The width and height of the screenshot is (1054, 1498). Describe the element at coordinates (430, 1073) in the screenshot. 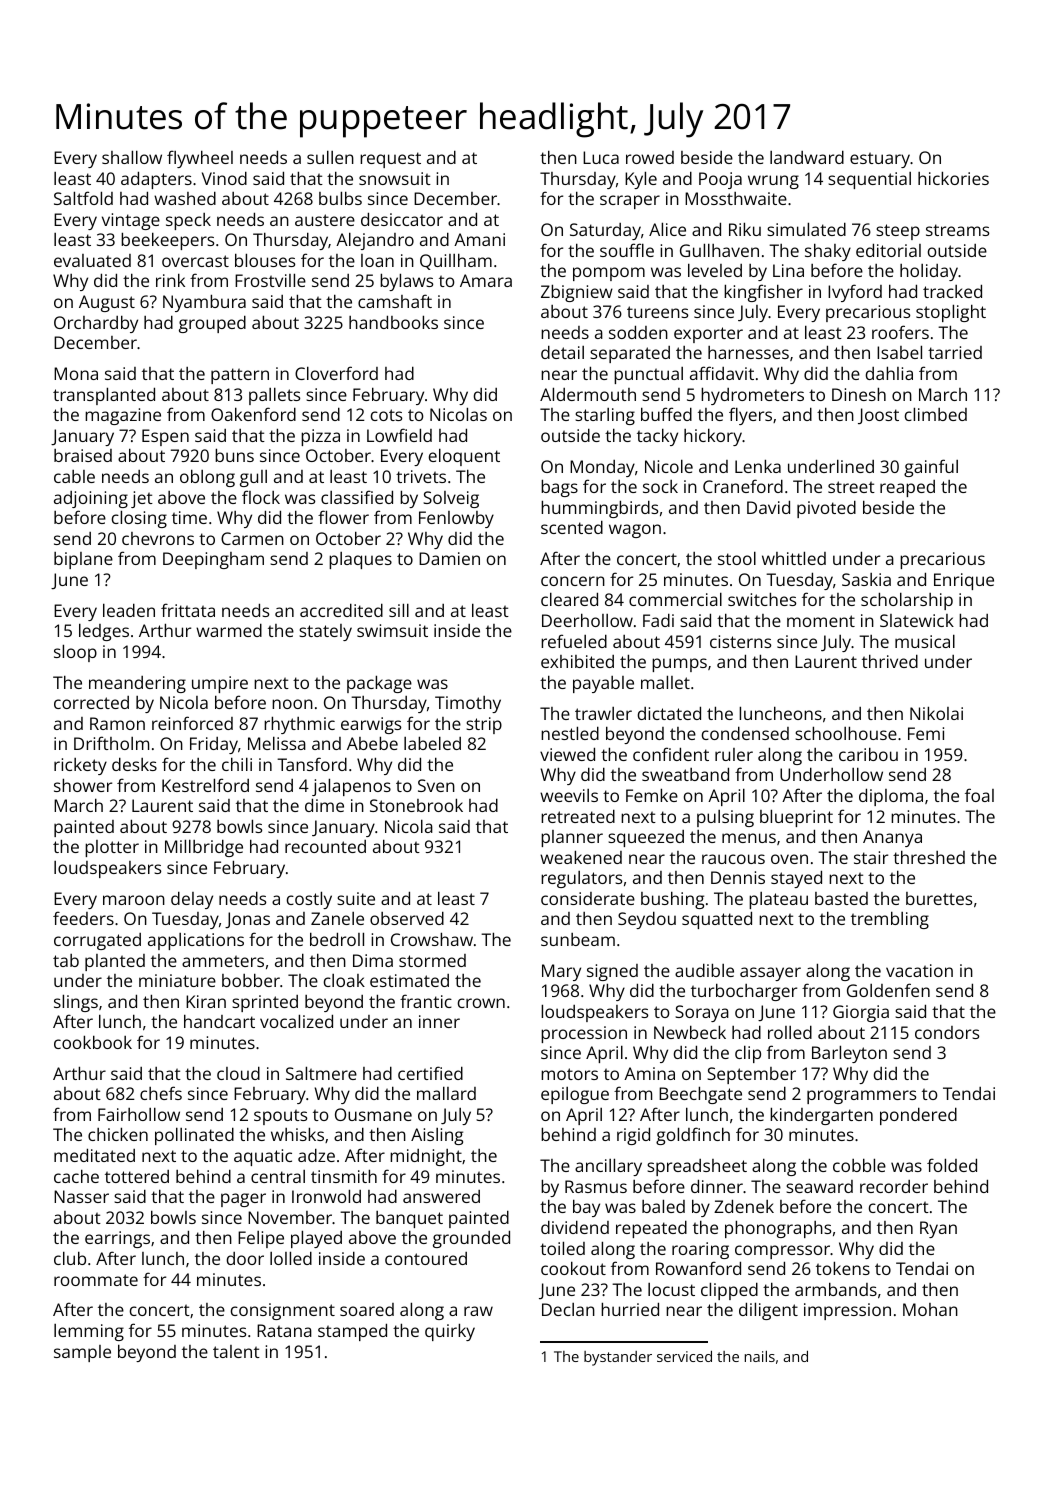

I see `certified` at that location.
